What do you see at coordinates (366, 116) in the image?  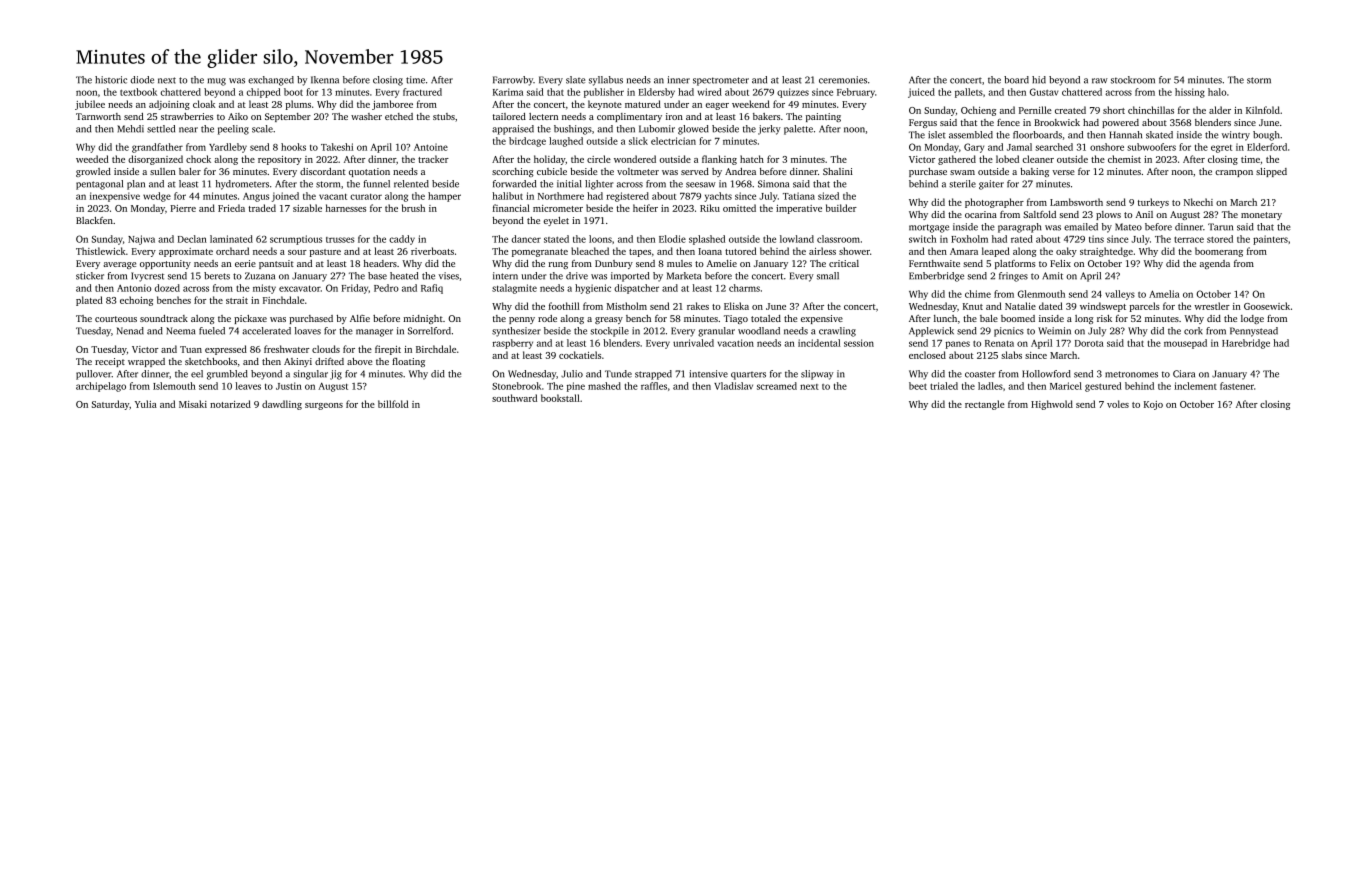 I see `washer` at bounding box center [366, 116].
